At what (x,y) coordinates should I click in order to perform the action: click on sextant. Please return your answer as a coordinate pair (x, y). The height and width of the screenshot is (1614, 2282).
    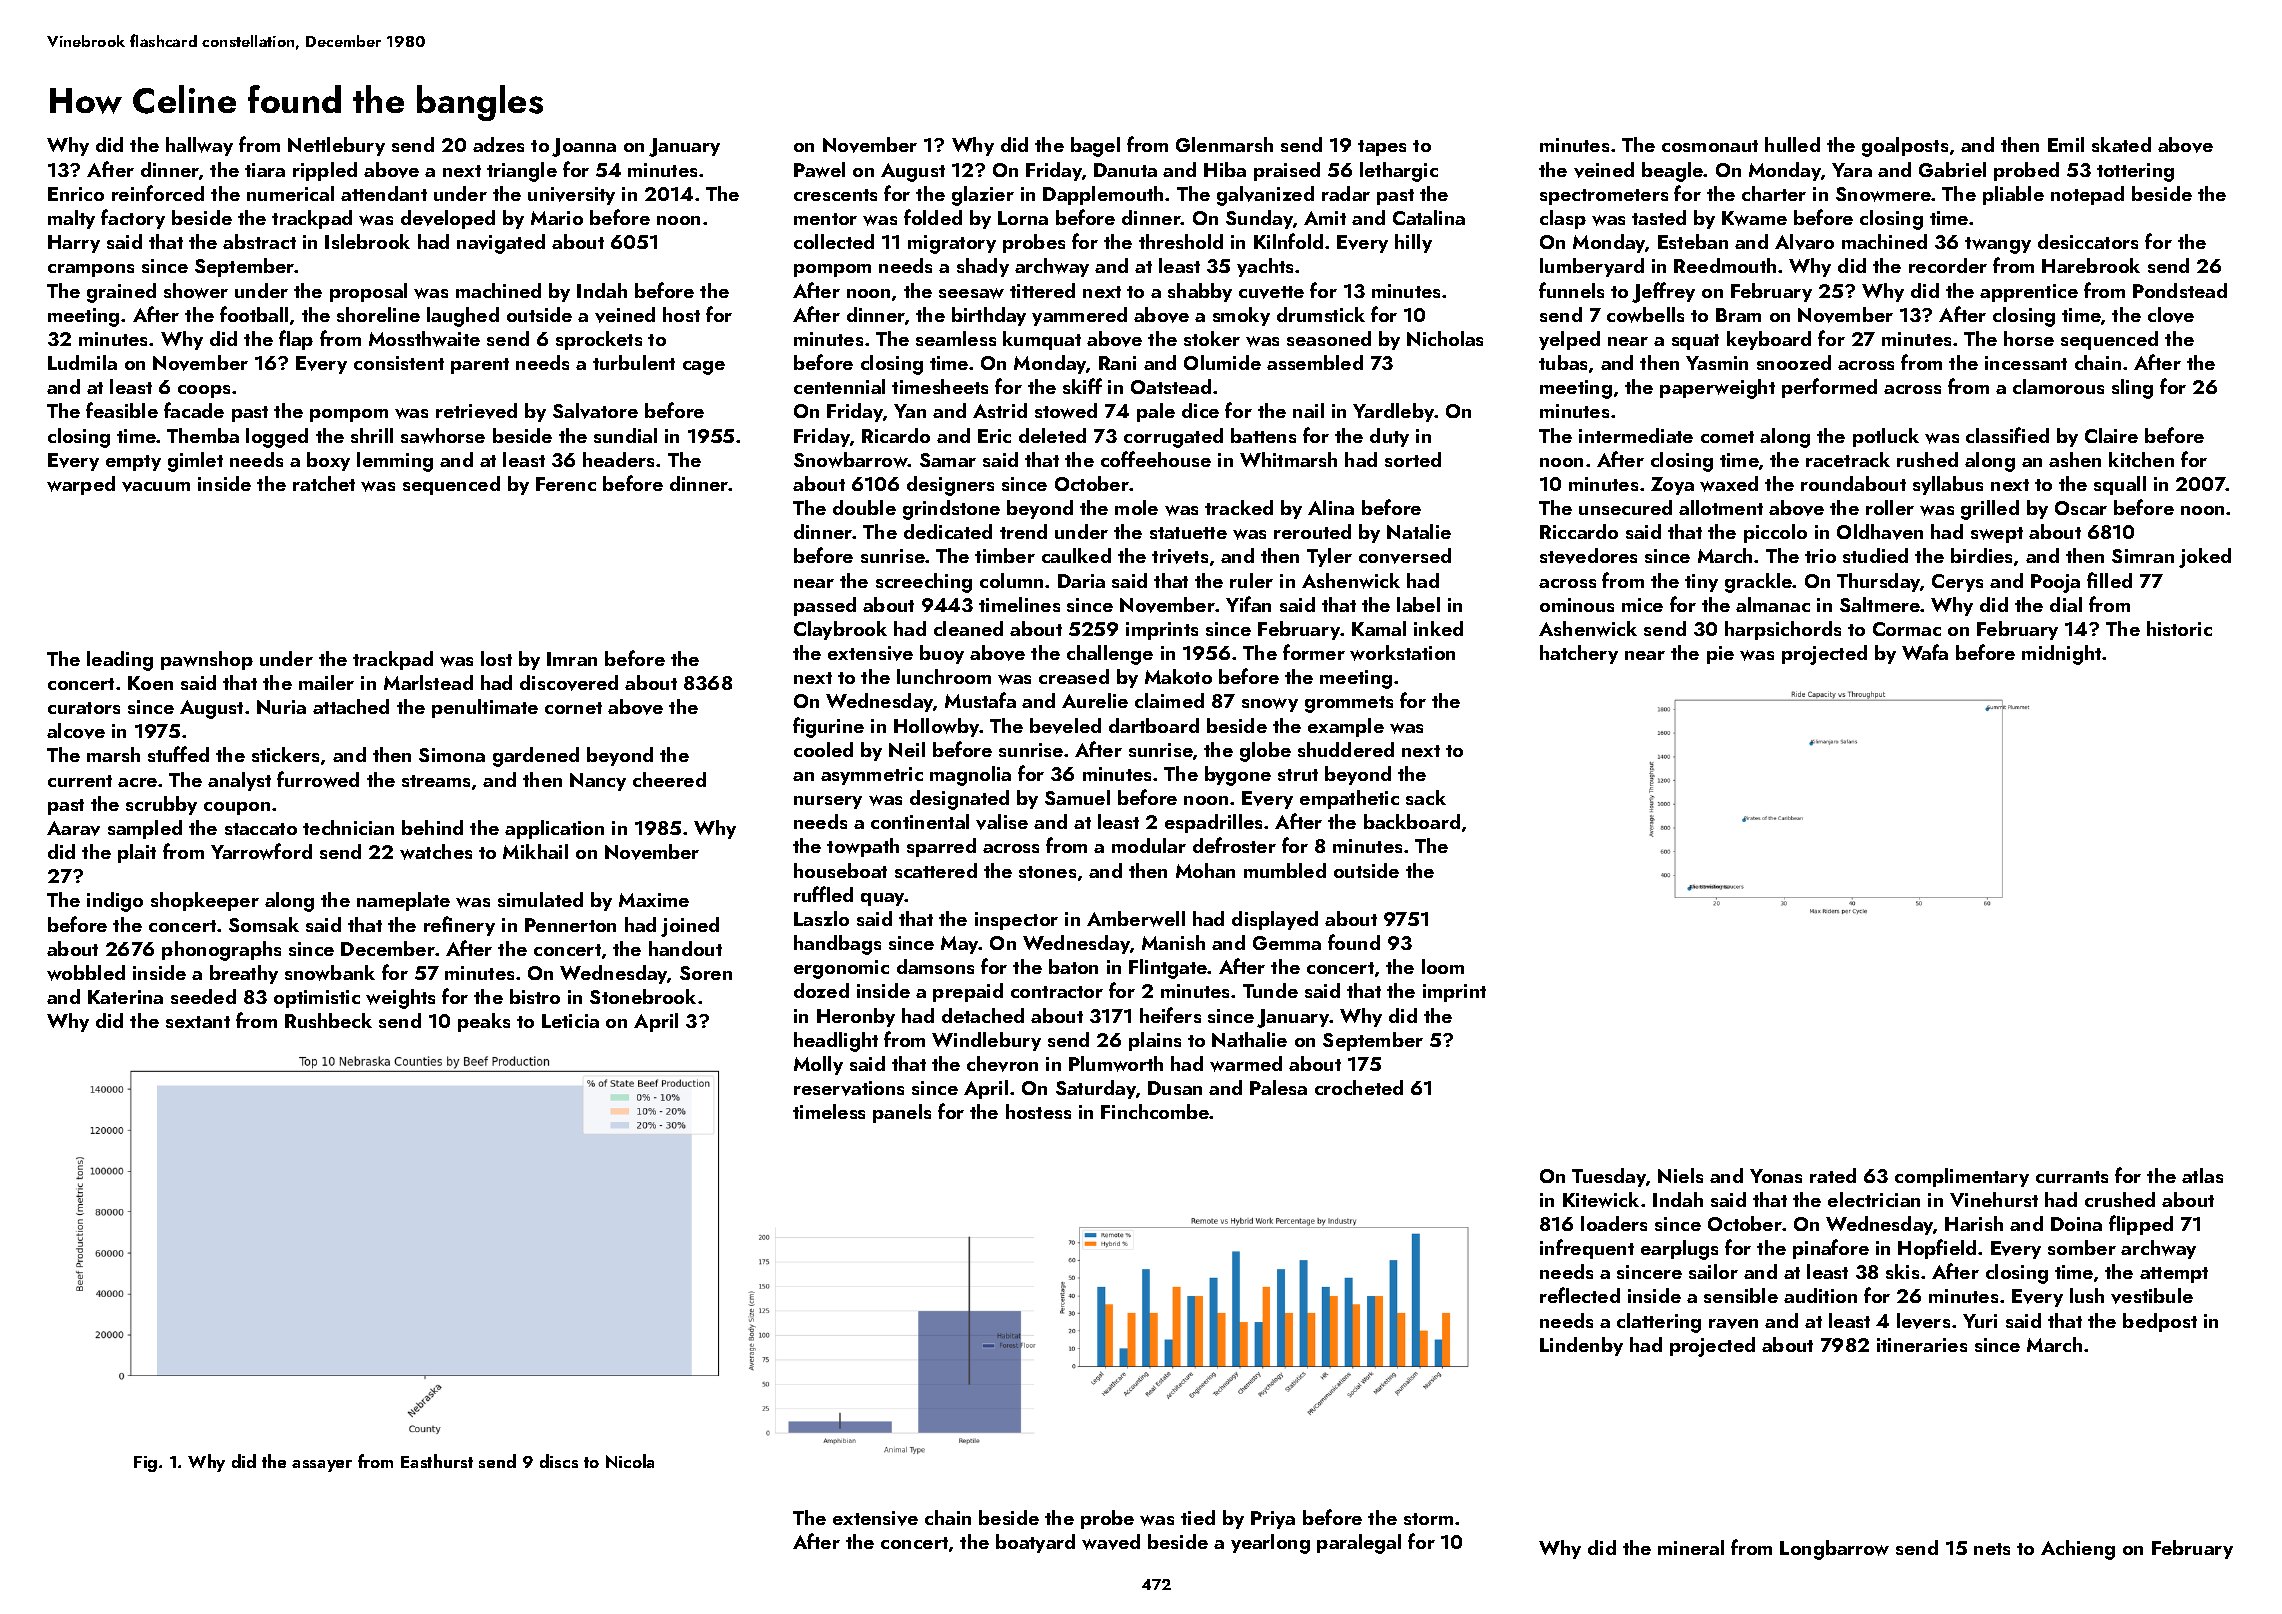
    Looking at the image, I should click on (198, 1022).
